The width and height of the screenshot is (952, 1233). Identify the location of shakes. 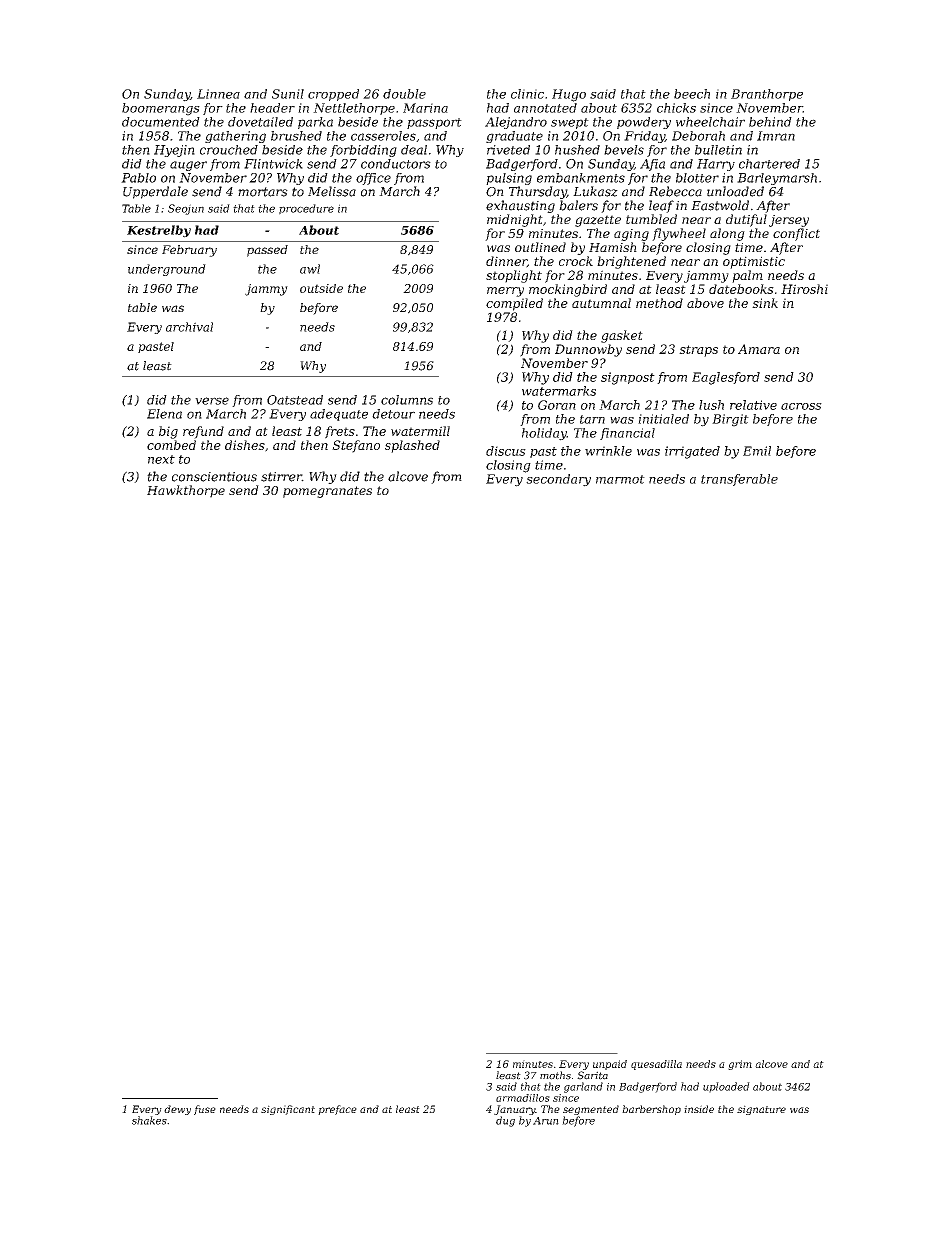
(149, 1120).
